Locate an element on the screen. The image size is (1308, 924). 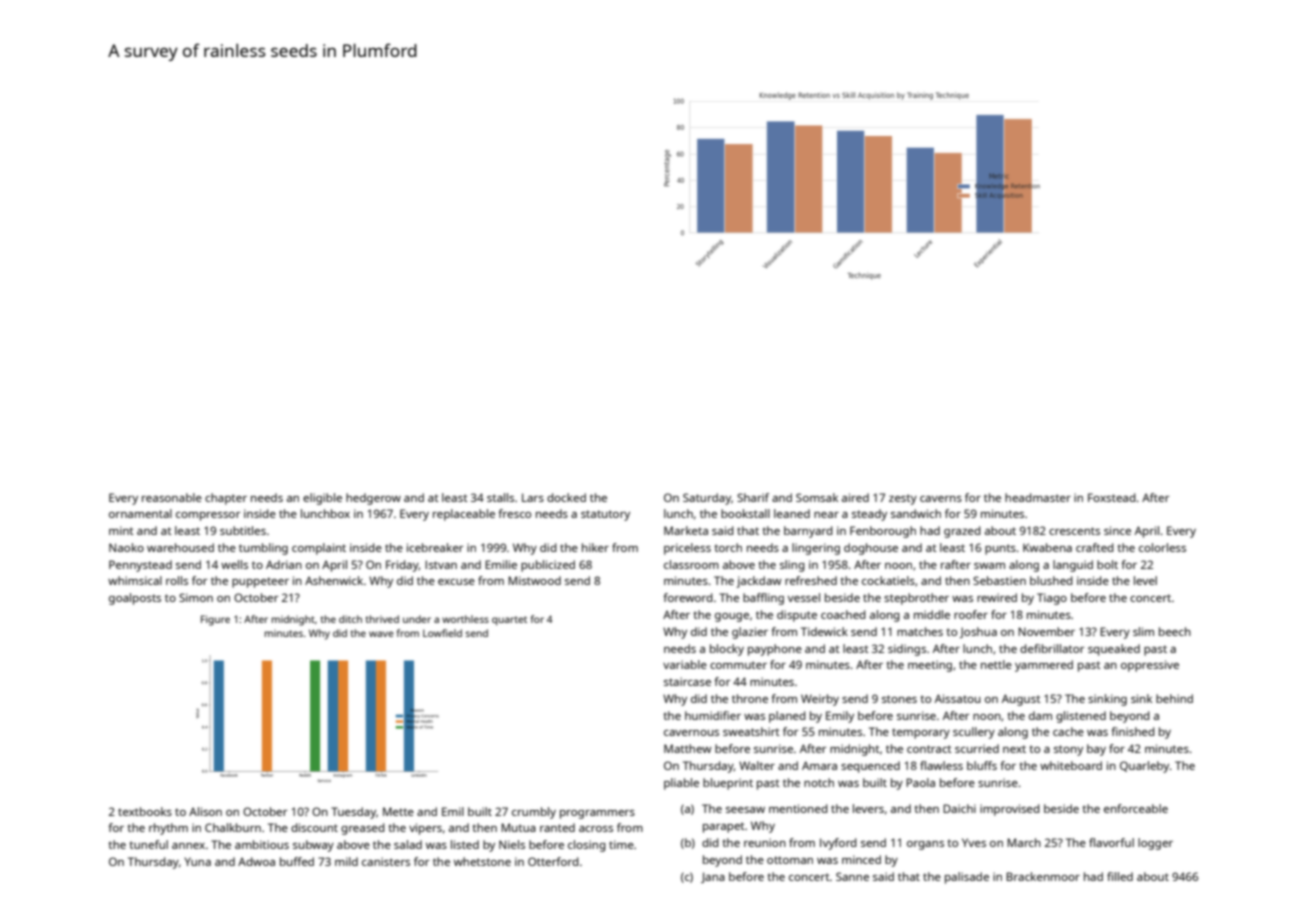
wave is located at coordinates (381, 634).
